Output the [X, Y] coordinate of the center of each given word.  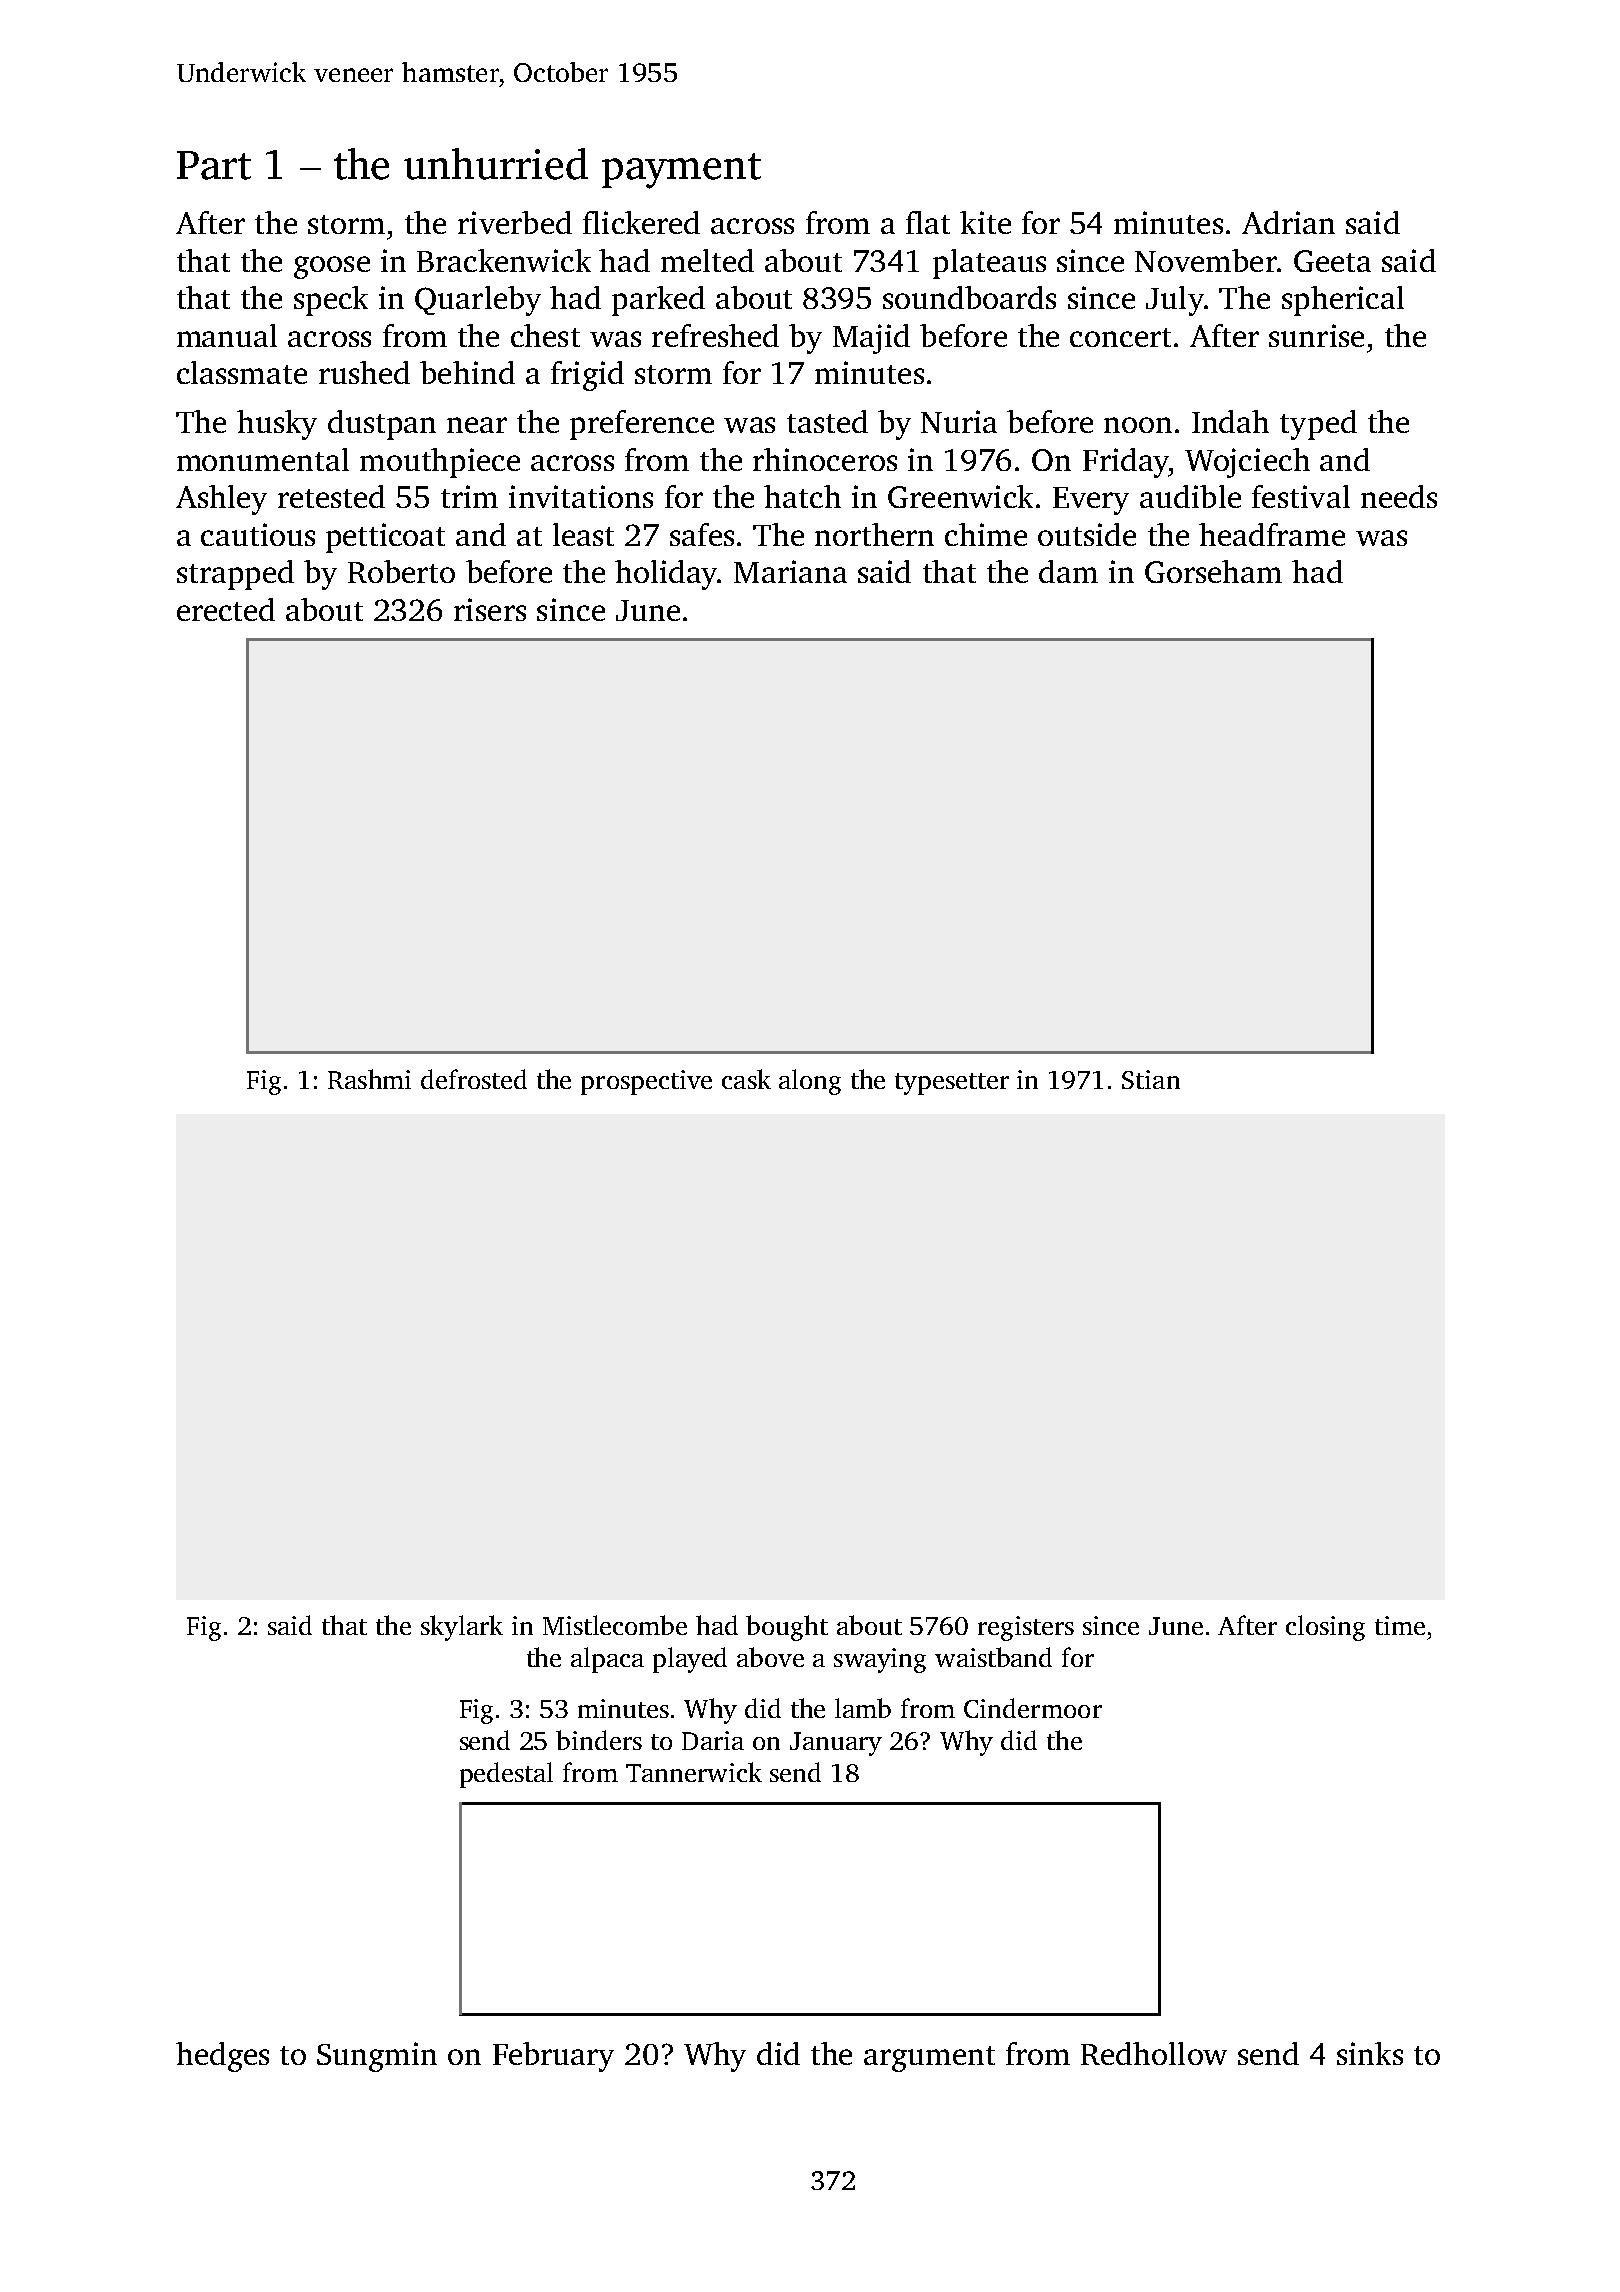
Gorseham [1213, 571]
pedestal [506, 1775]
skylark [462, 1628]
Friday [1126, 463]
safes [702, 534]
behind [467, 372]
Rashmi [369, 1079]
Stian [1151, 1079]
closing [1325, 1628]
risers [490, 609]
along [810, 1082]
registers [1026, 1628]
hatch [802, 496]
